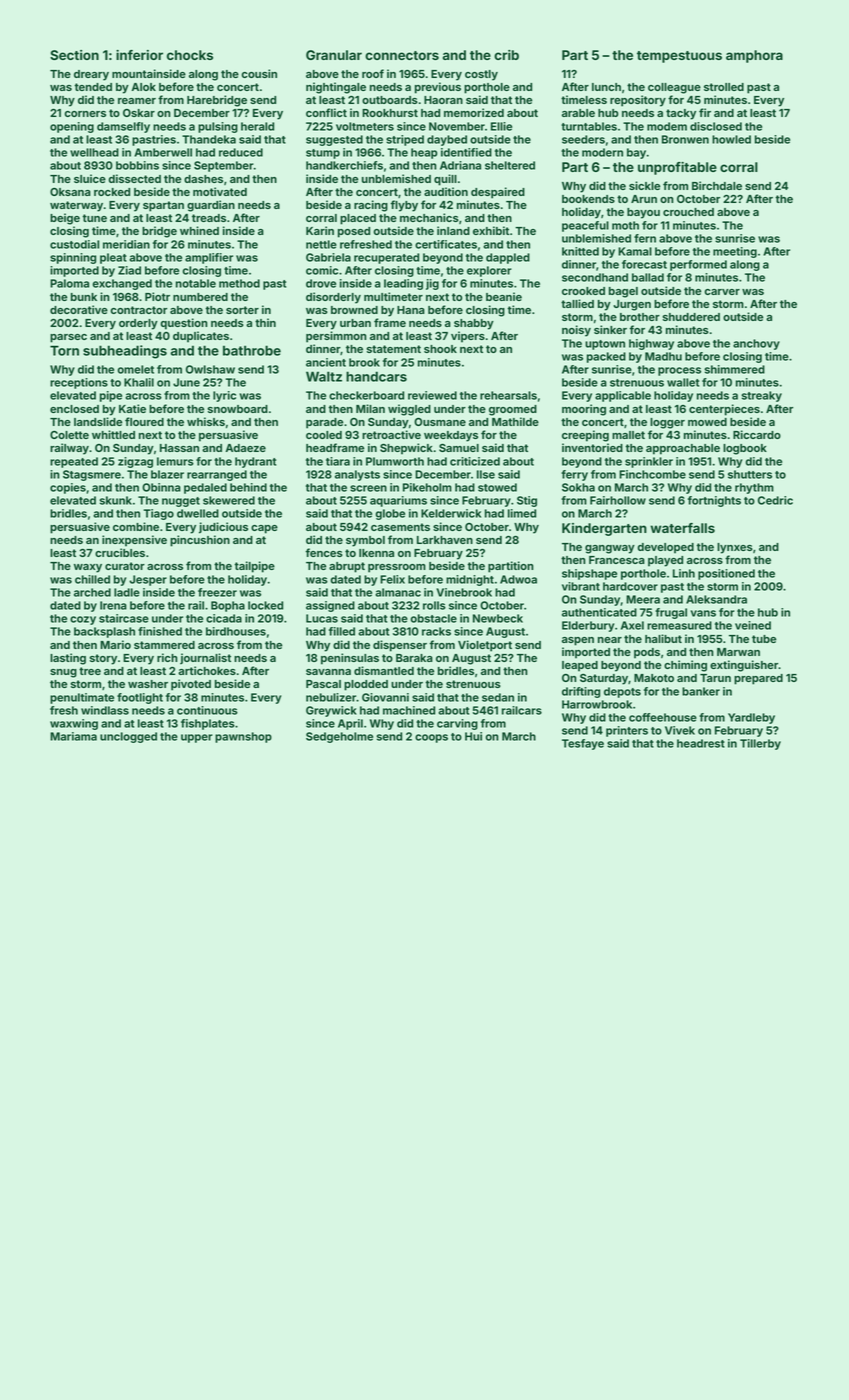 The image size is (849, 1400). I want to click on Mariama, so click(73, 736).
